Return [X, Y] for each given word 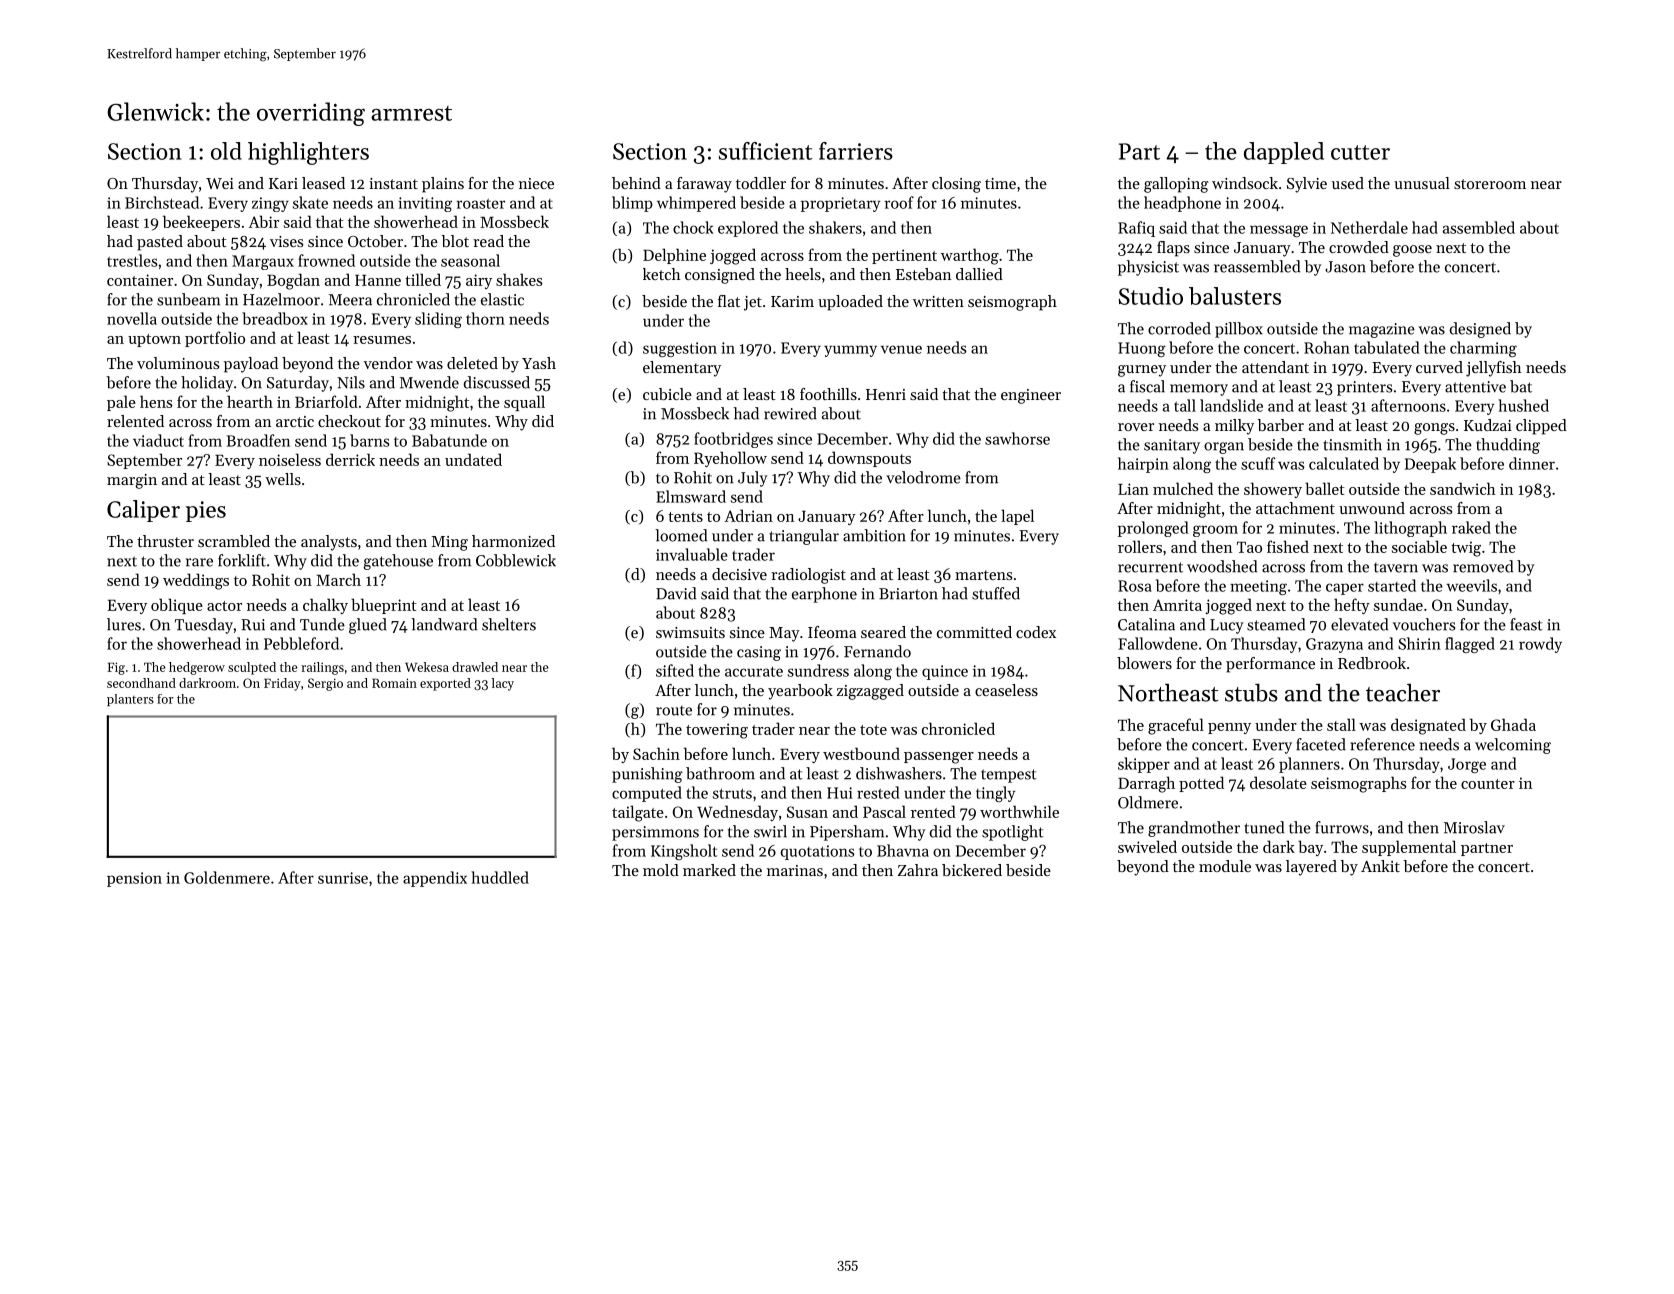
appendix [435, 879]
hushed [1523, 405]
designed [1480, 330]
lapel [1017, 517]
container [140, 280]
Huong [1142, 349]
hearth [250, 401]
